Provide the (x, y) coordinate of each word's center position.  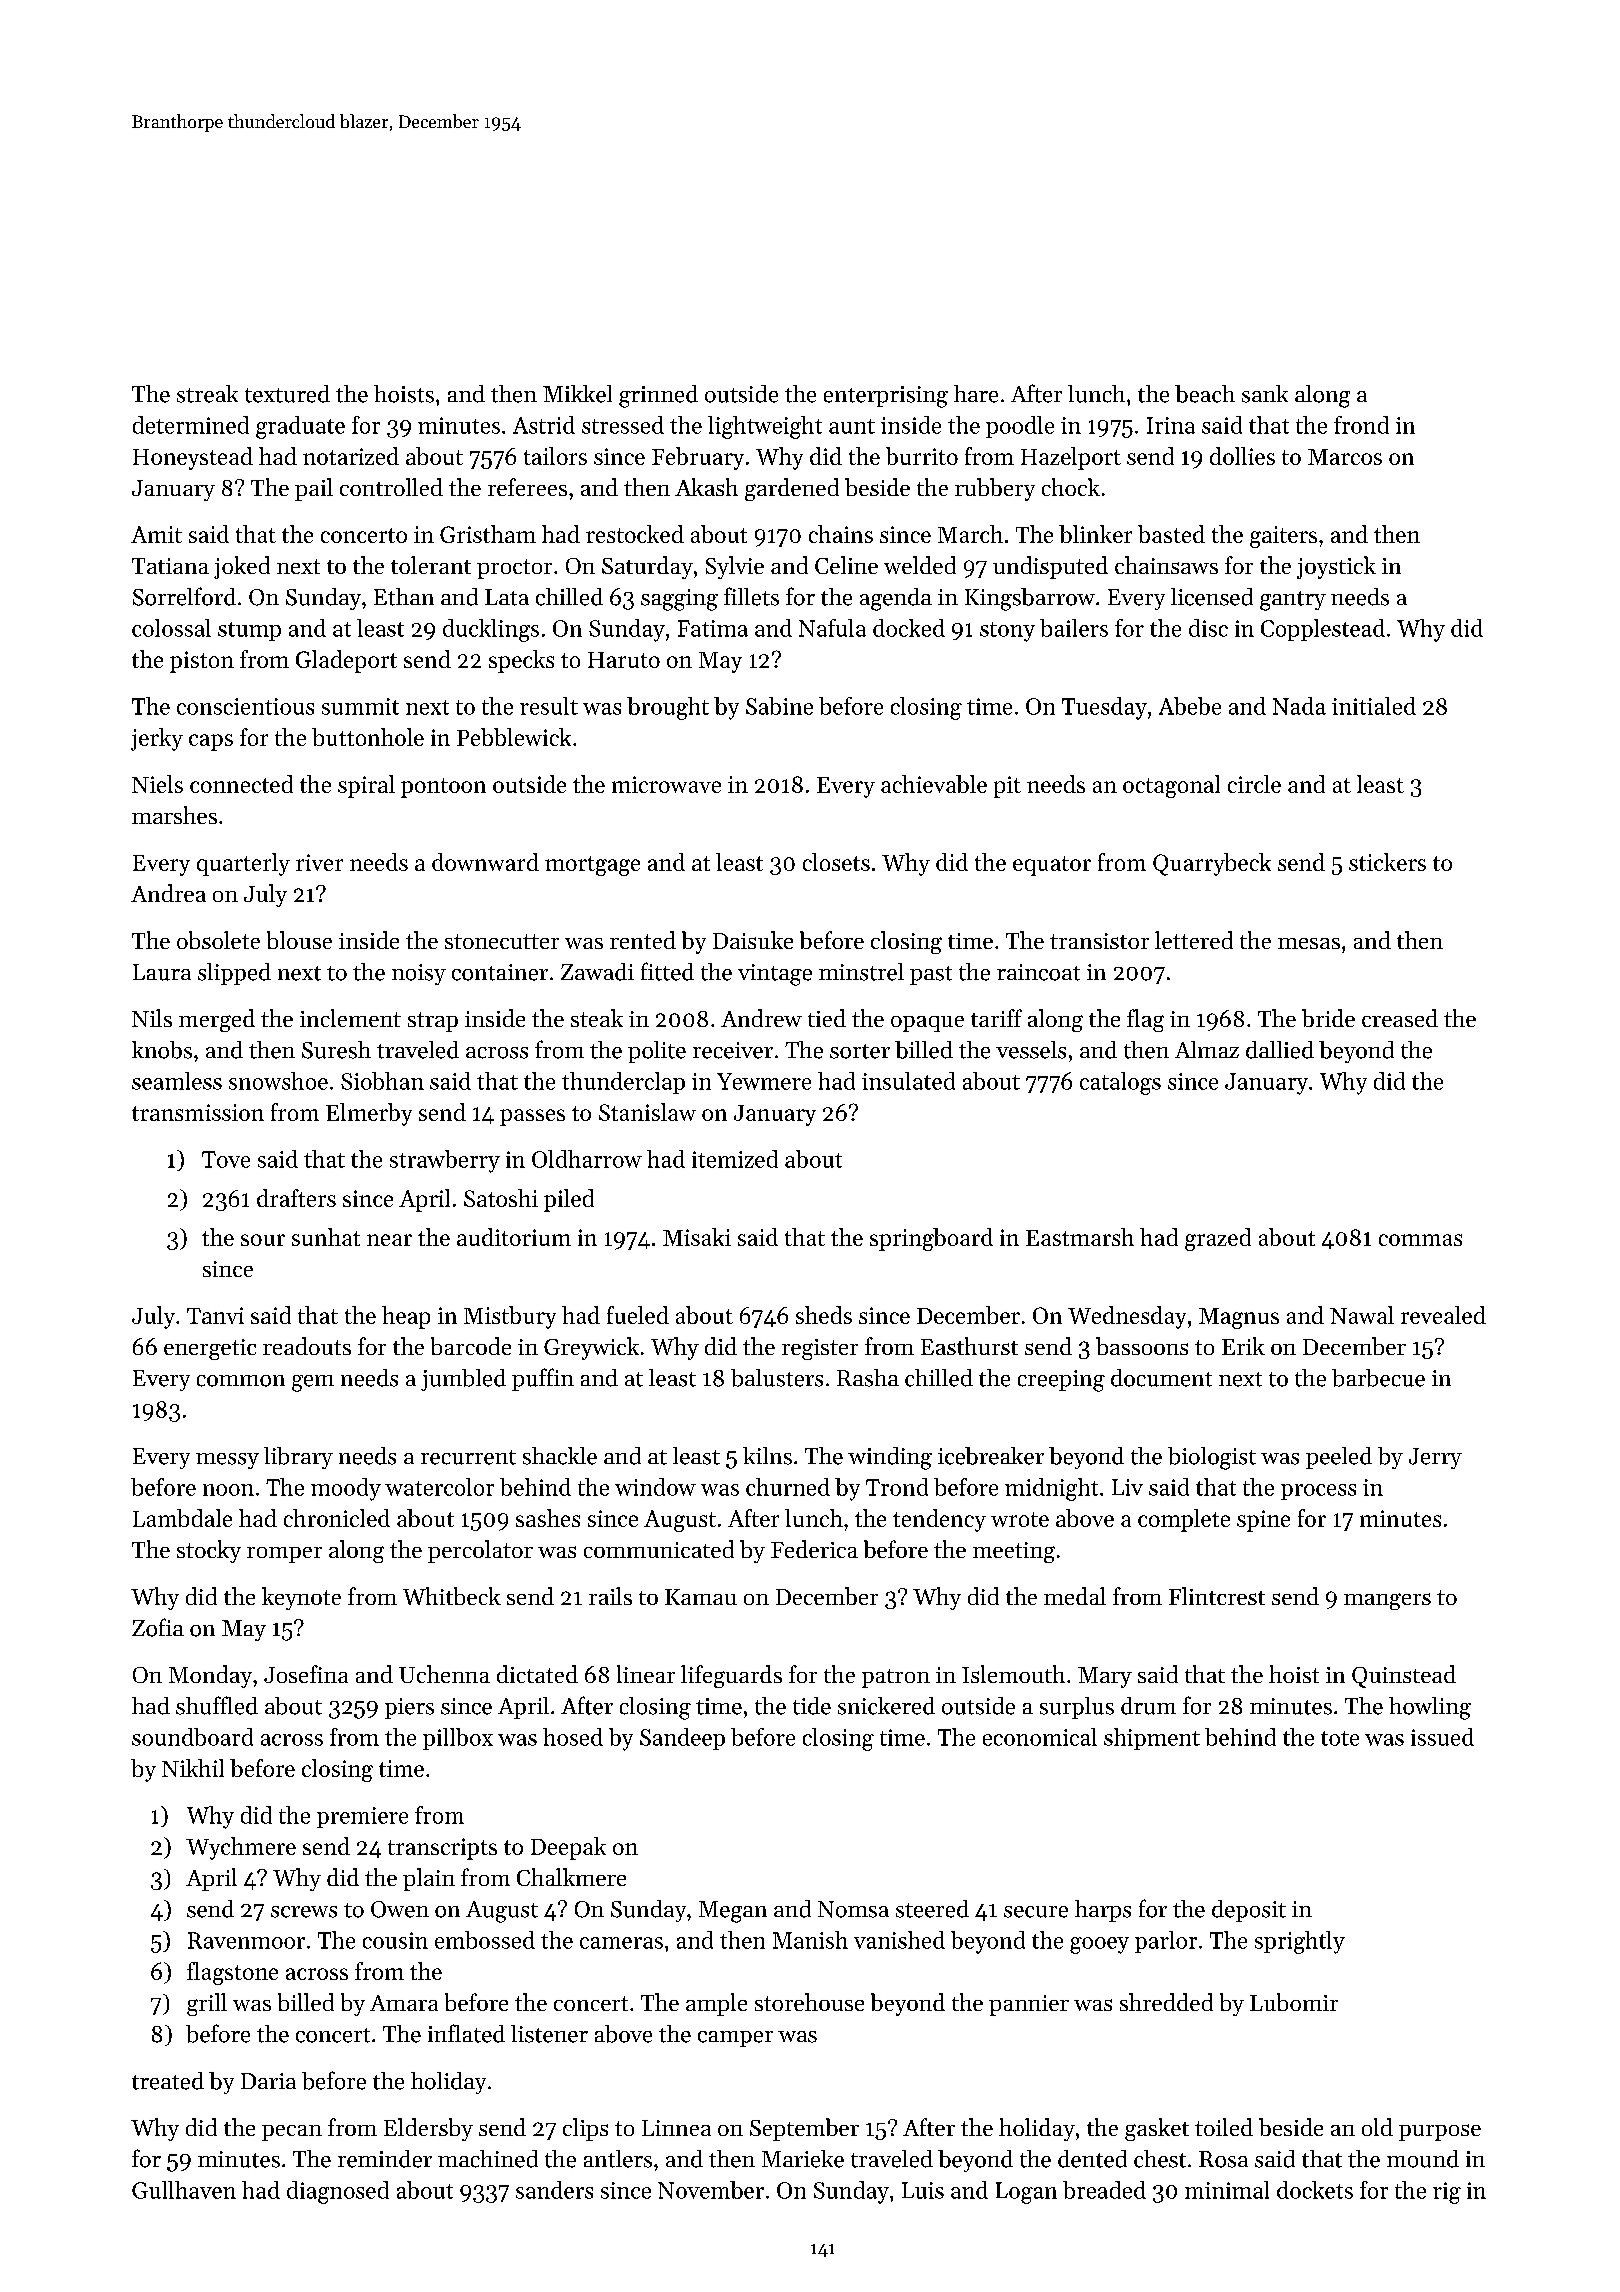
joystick (1336, 567)
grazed (1218, 1239)
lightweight (765, 427)
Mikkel (577, 394)
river (319, 862)
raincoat (1038, 972)
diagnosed (338, 2192)
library (298, 1458)
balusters (777, 1378)
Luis (923, 2190)
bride (1328, 1018)
